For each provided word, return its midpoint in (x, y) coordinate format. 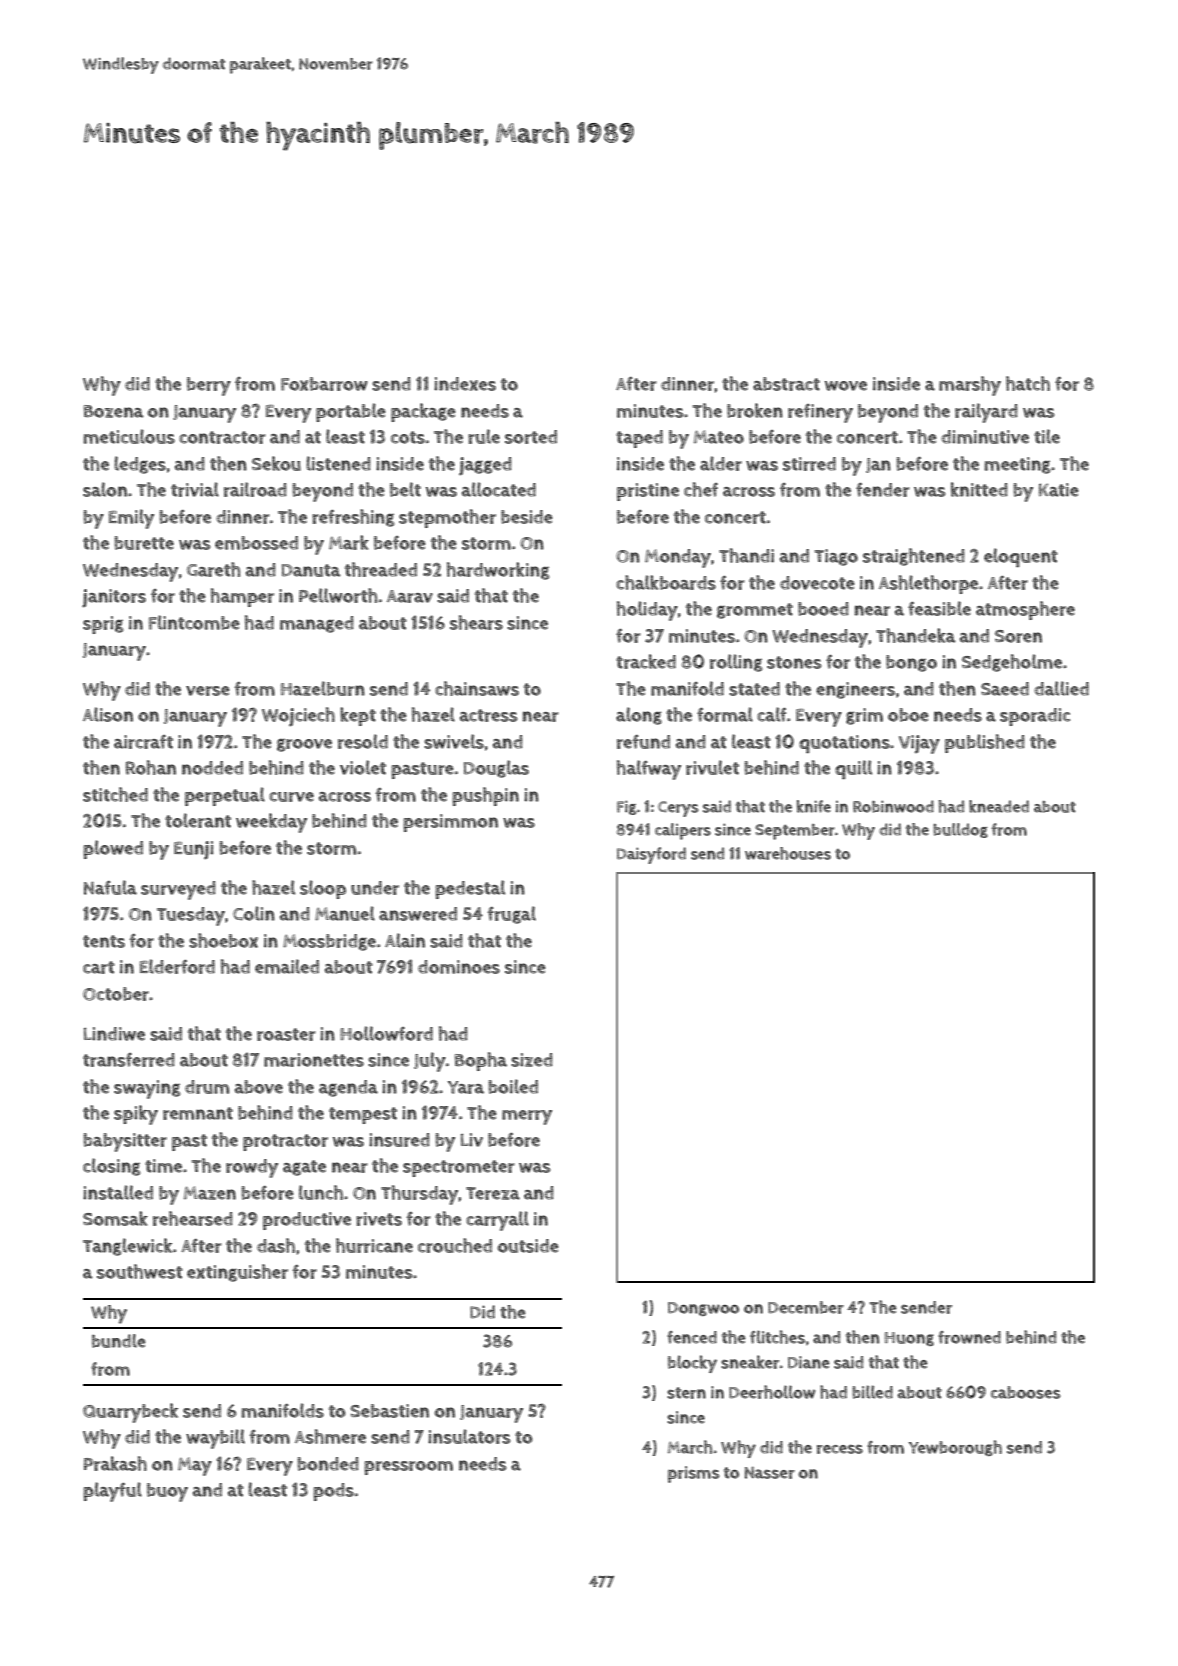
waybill (215, 1439)
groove (304, 745)
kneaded (999, 806)
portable (351, 412)
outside (528, 1246)
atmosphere (1025, 610)
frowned (969, 1337)
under (375, 888)
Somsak (115, 1218)
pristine (648, 492)
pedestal (470, 889)
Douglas (496, 769)
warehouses (788, 853)
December (806, 1307)
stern (686, 1393)
